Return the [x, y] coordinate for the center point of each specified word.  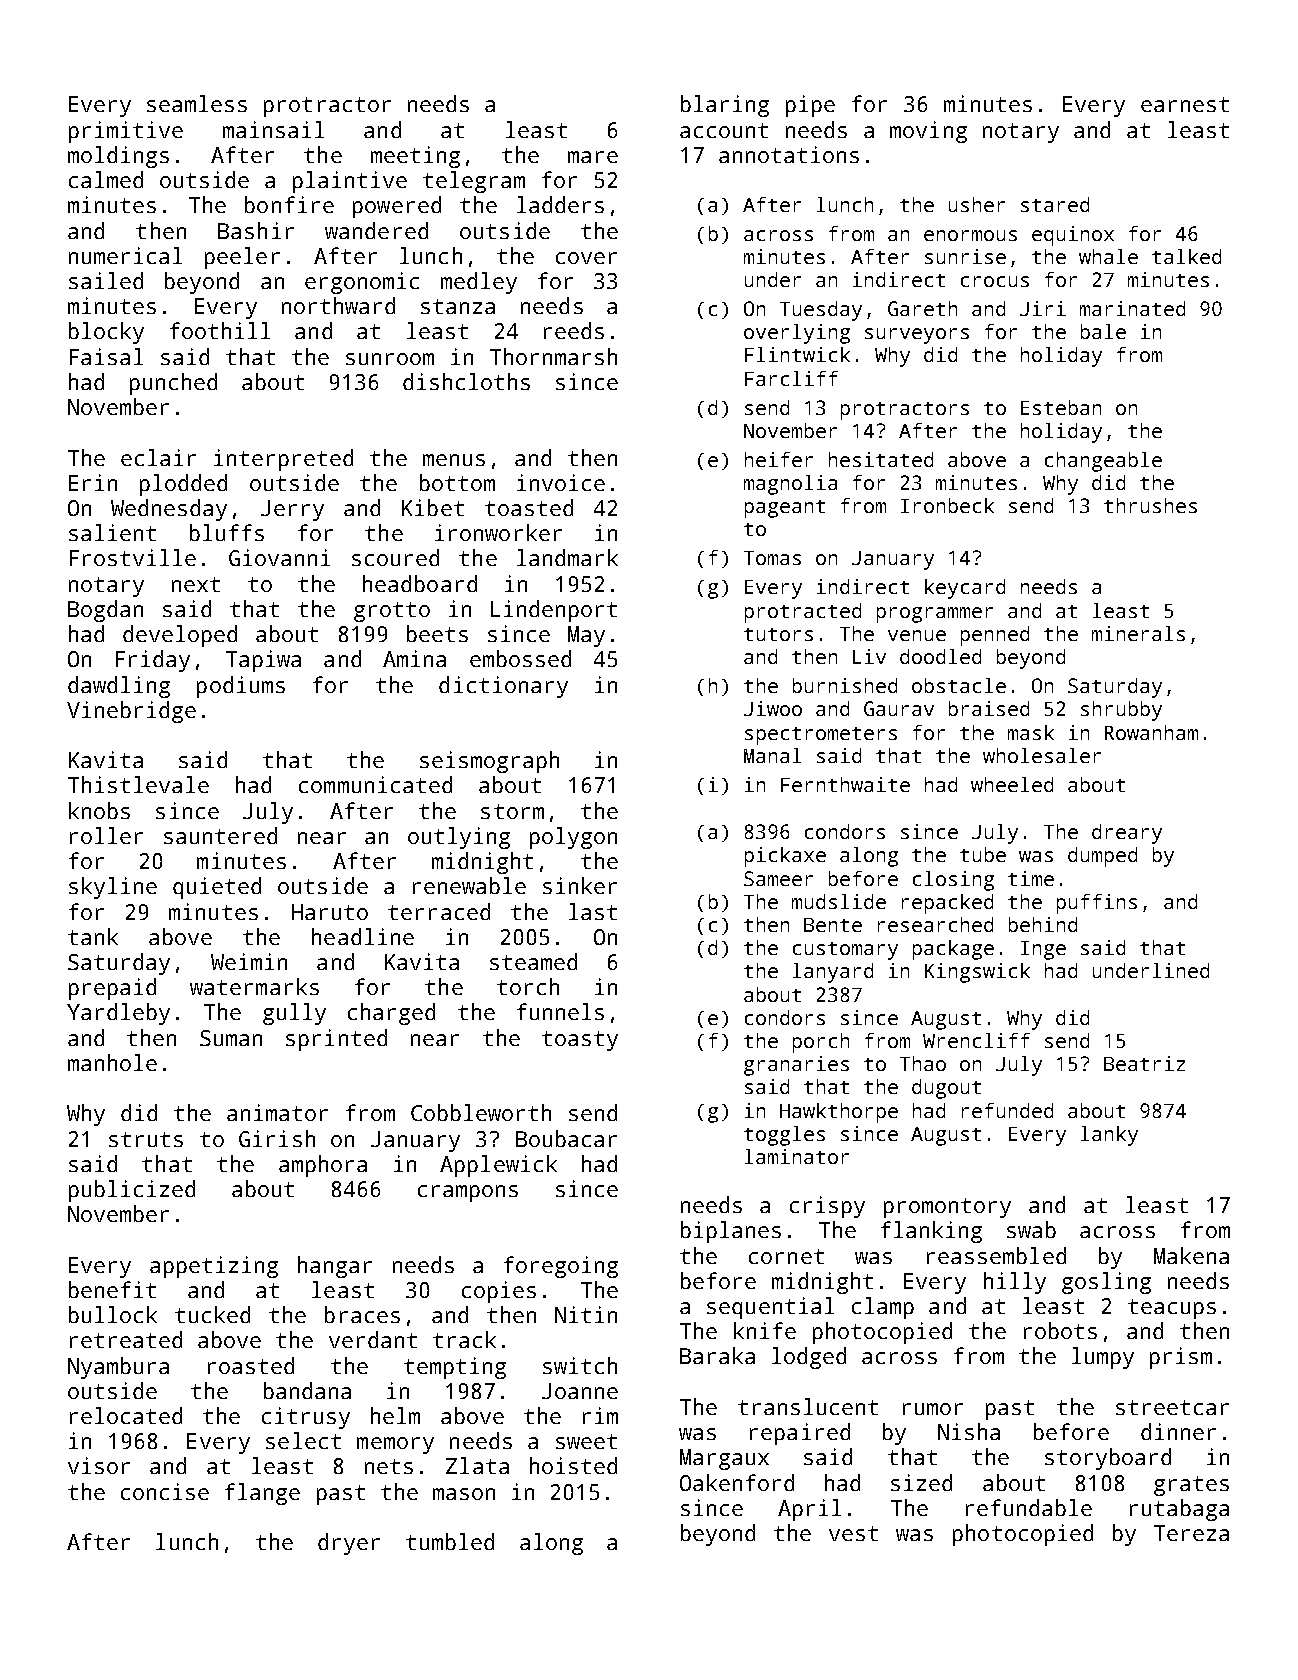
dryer [349, 1544]
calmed [106, 179]
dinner [1178, 1431]
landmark [567, 557]
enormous [970, 235]
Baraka [717, 1355]
